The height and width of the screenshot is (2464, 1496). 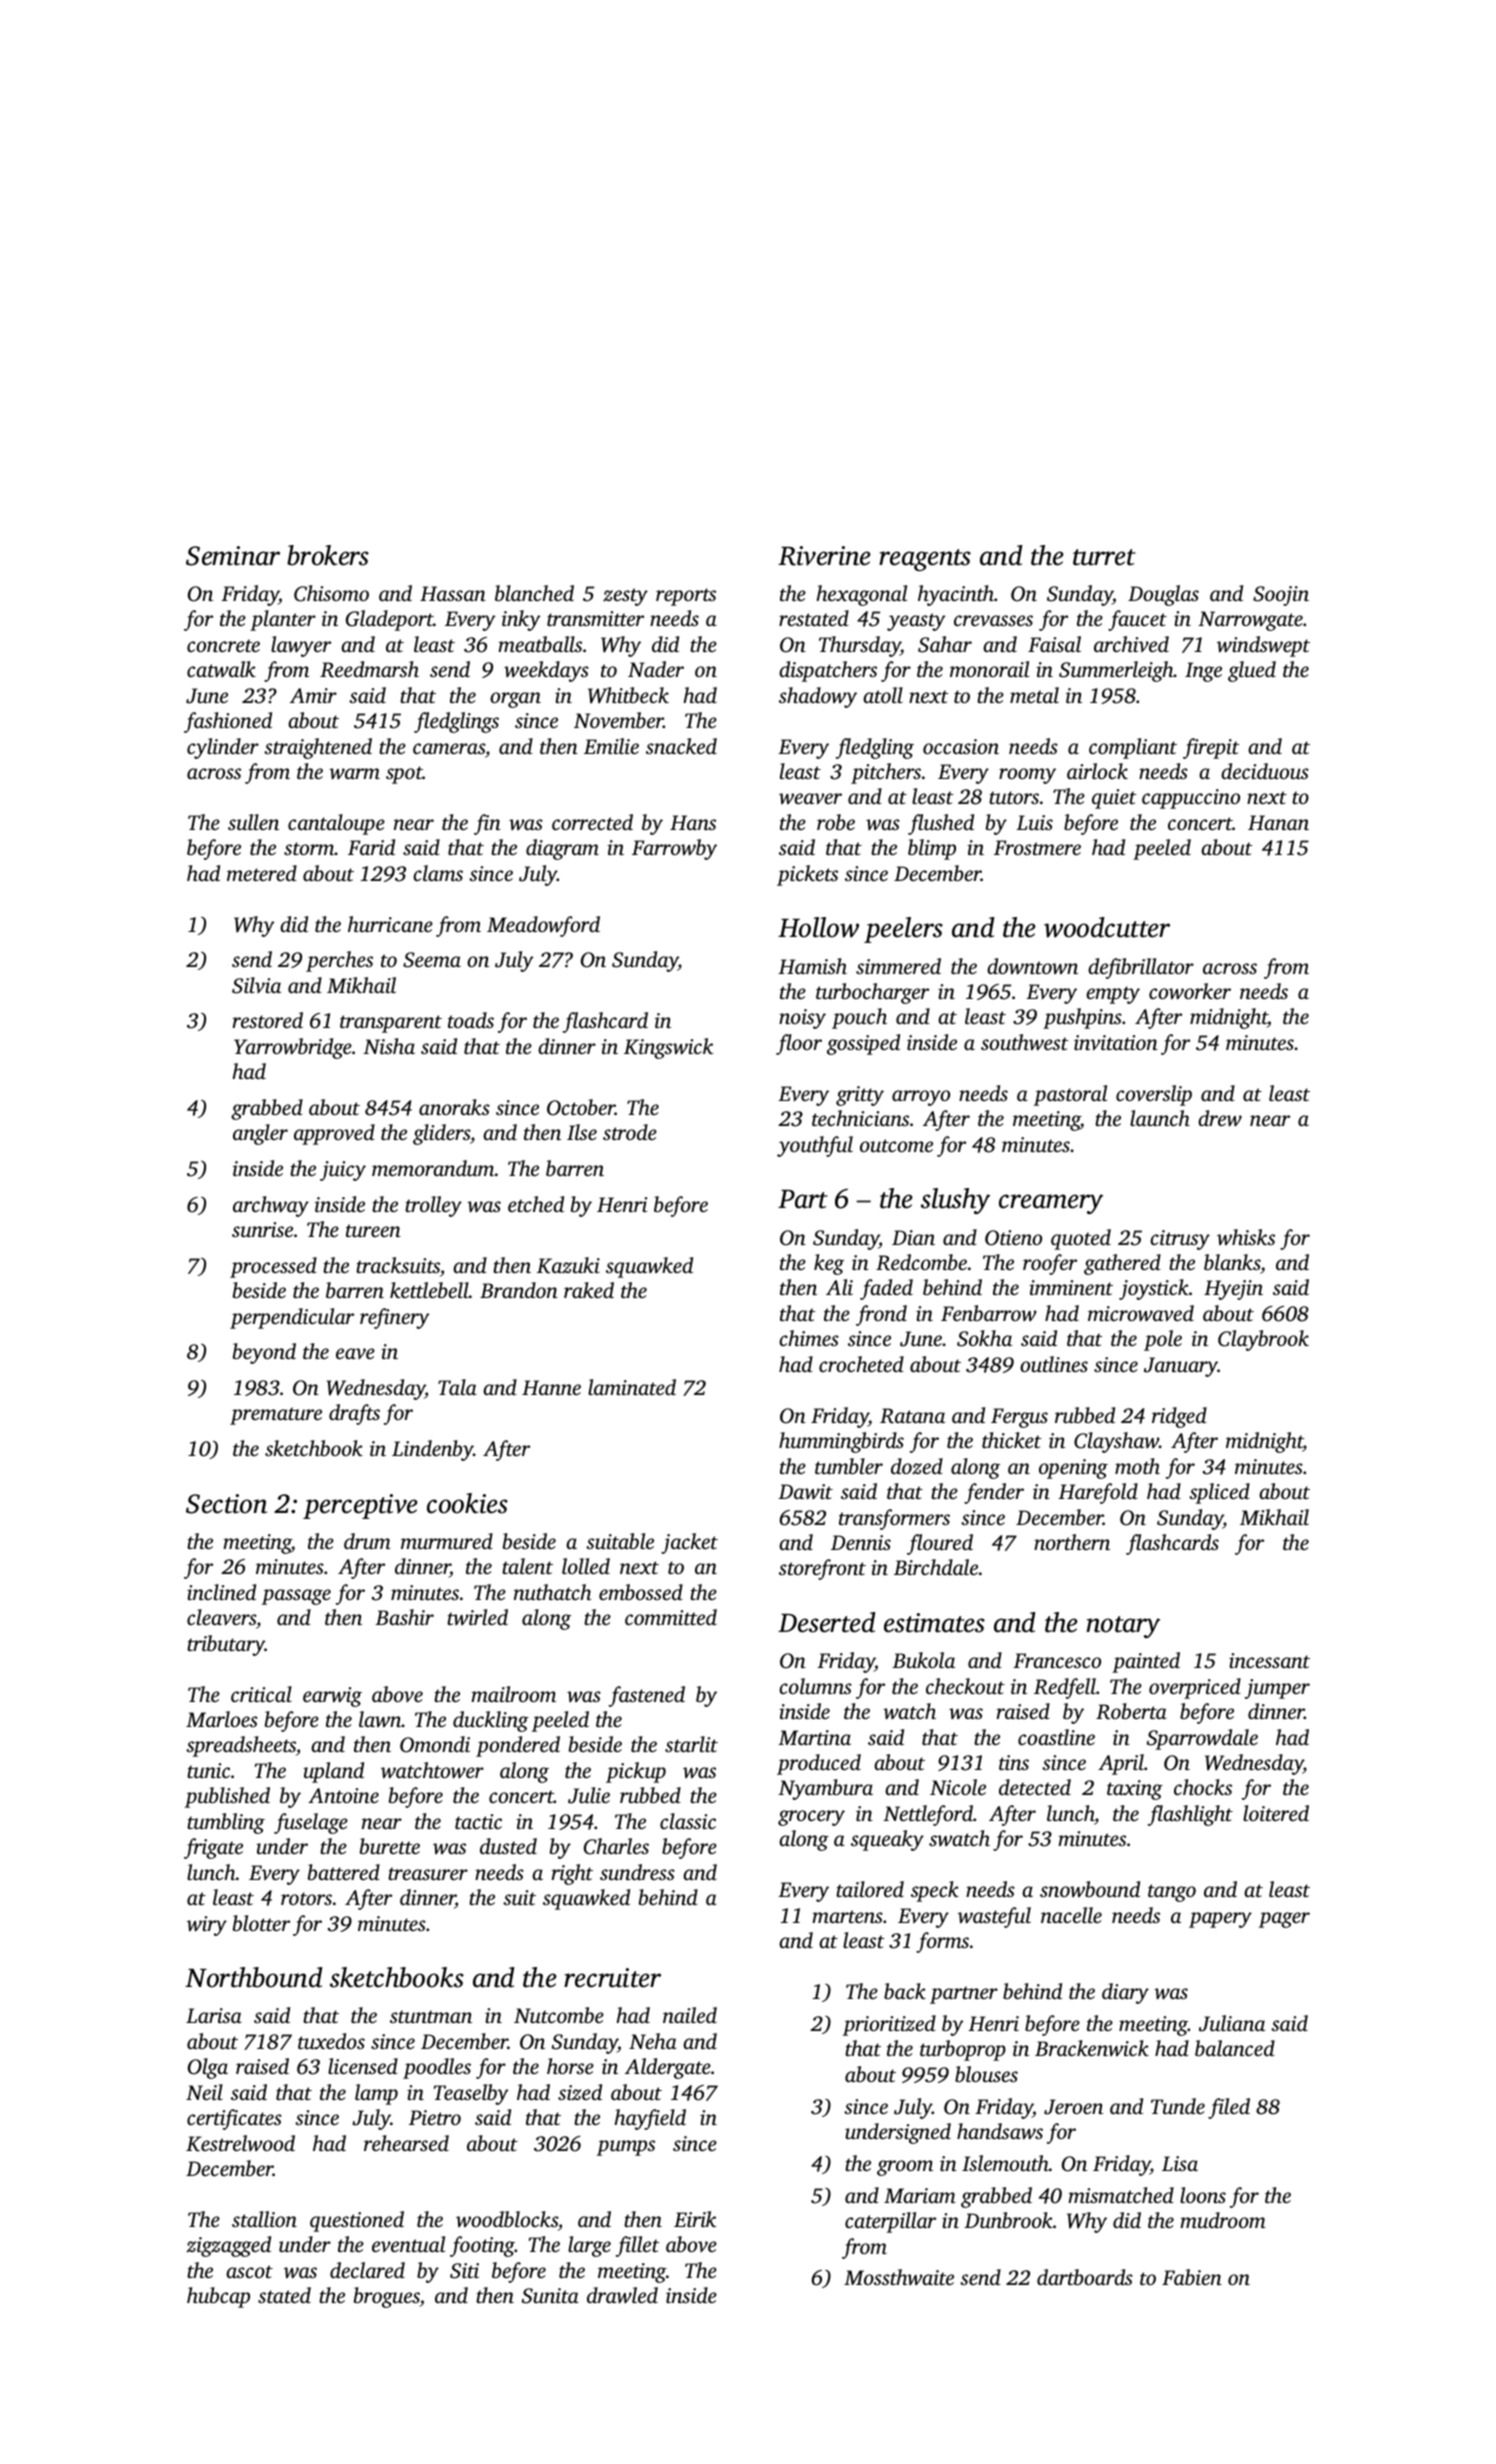 What do you see at coordinates (829, 1264) in the screenshot?
I see `keg` at bounding box center [829, 1264].
